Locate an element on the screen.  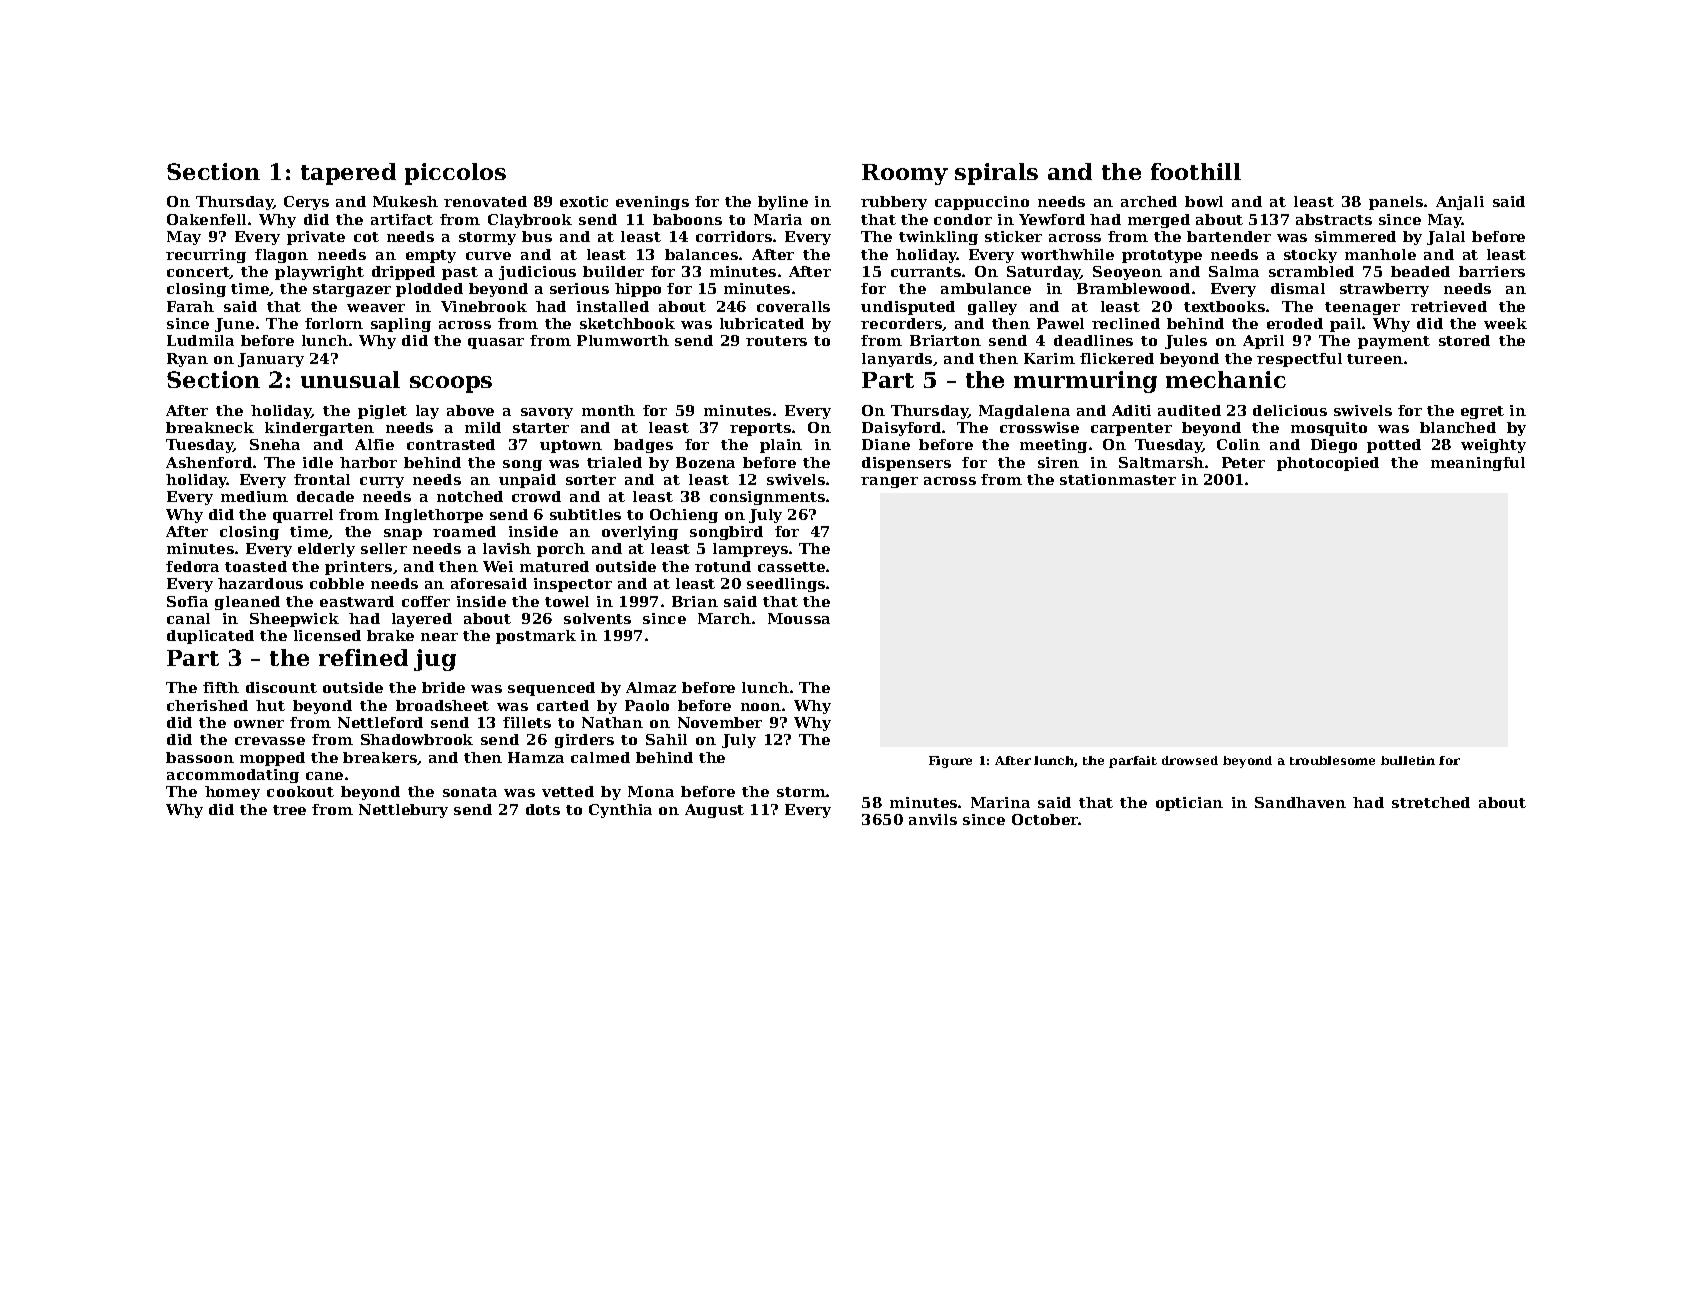
lampreys is located at coordinates (750, 550).
